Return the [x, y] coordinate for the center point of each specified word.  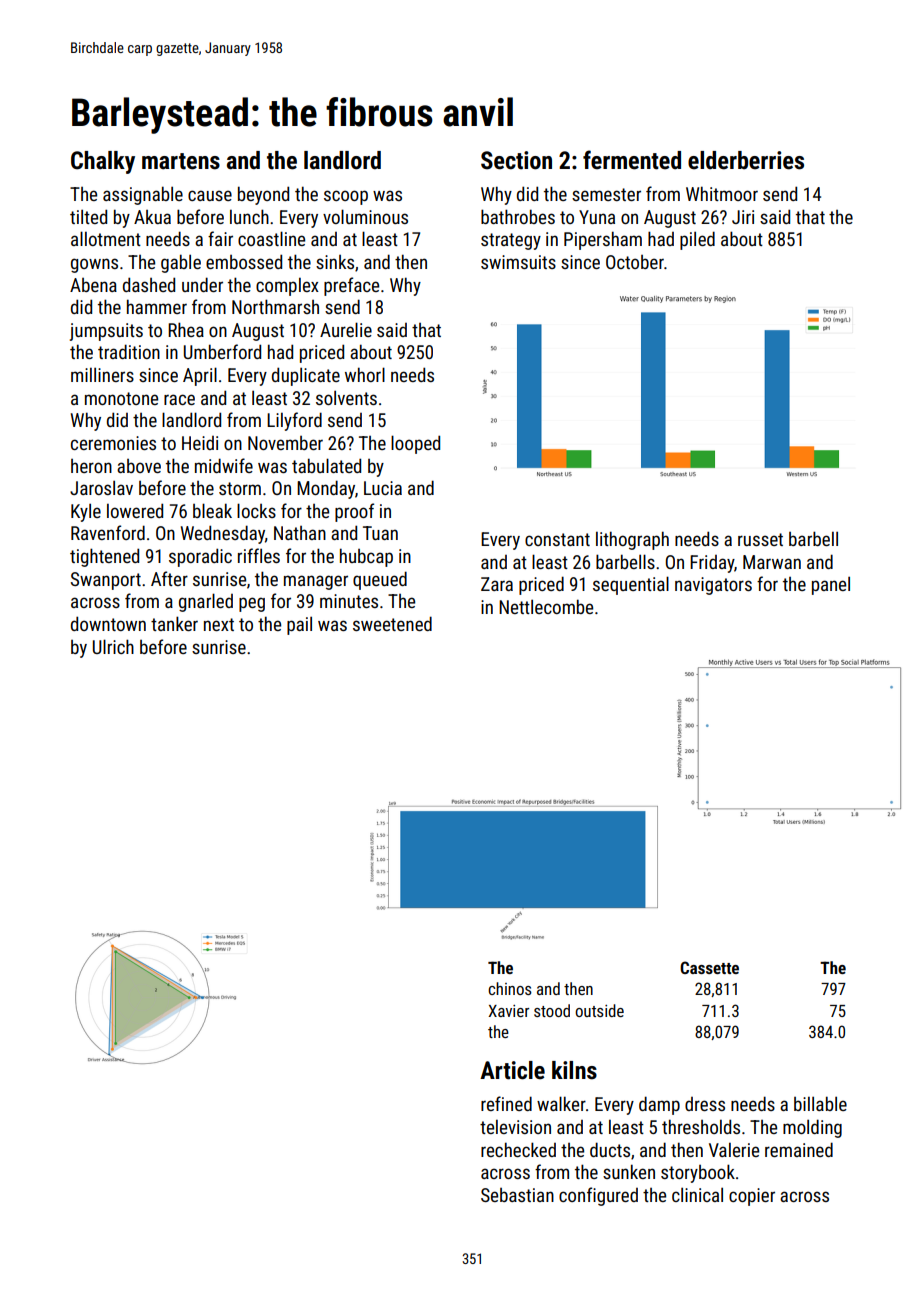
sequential [631, 585]
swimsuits [518, 262]
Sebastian [517, 1195]
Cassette [709, 967]
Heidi [200, 443]
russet [760, 539]
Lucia [383, 488]
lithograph [632, 540]
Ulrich [113, 646]
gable [181, 263]
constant [557, 539]
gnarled [206, 602]
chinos [510, 988]
